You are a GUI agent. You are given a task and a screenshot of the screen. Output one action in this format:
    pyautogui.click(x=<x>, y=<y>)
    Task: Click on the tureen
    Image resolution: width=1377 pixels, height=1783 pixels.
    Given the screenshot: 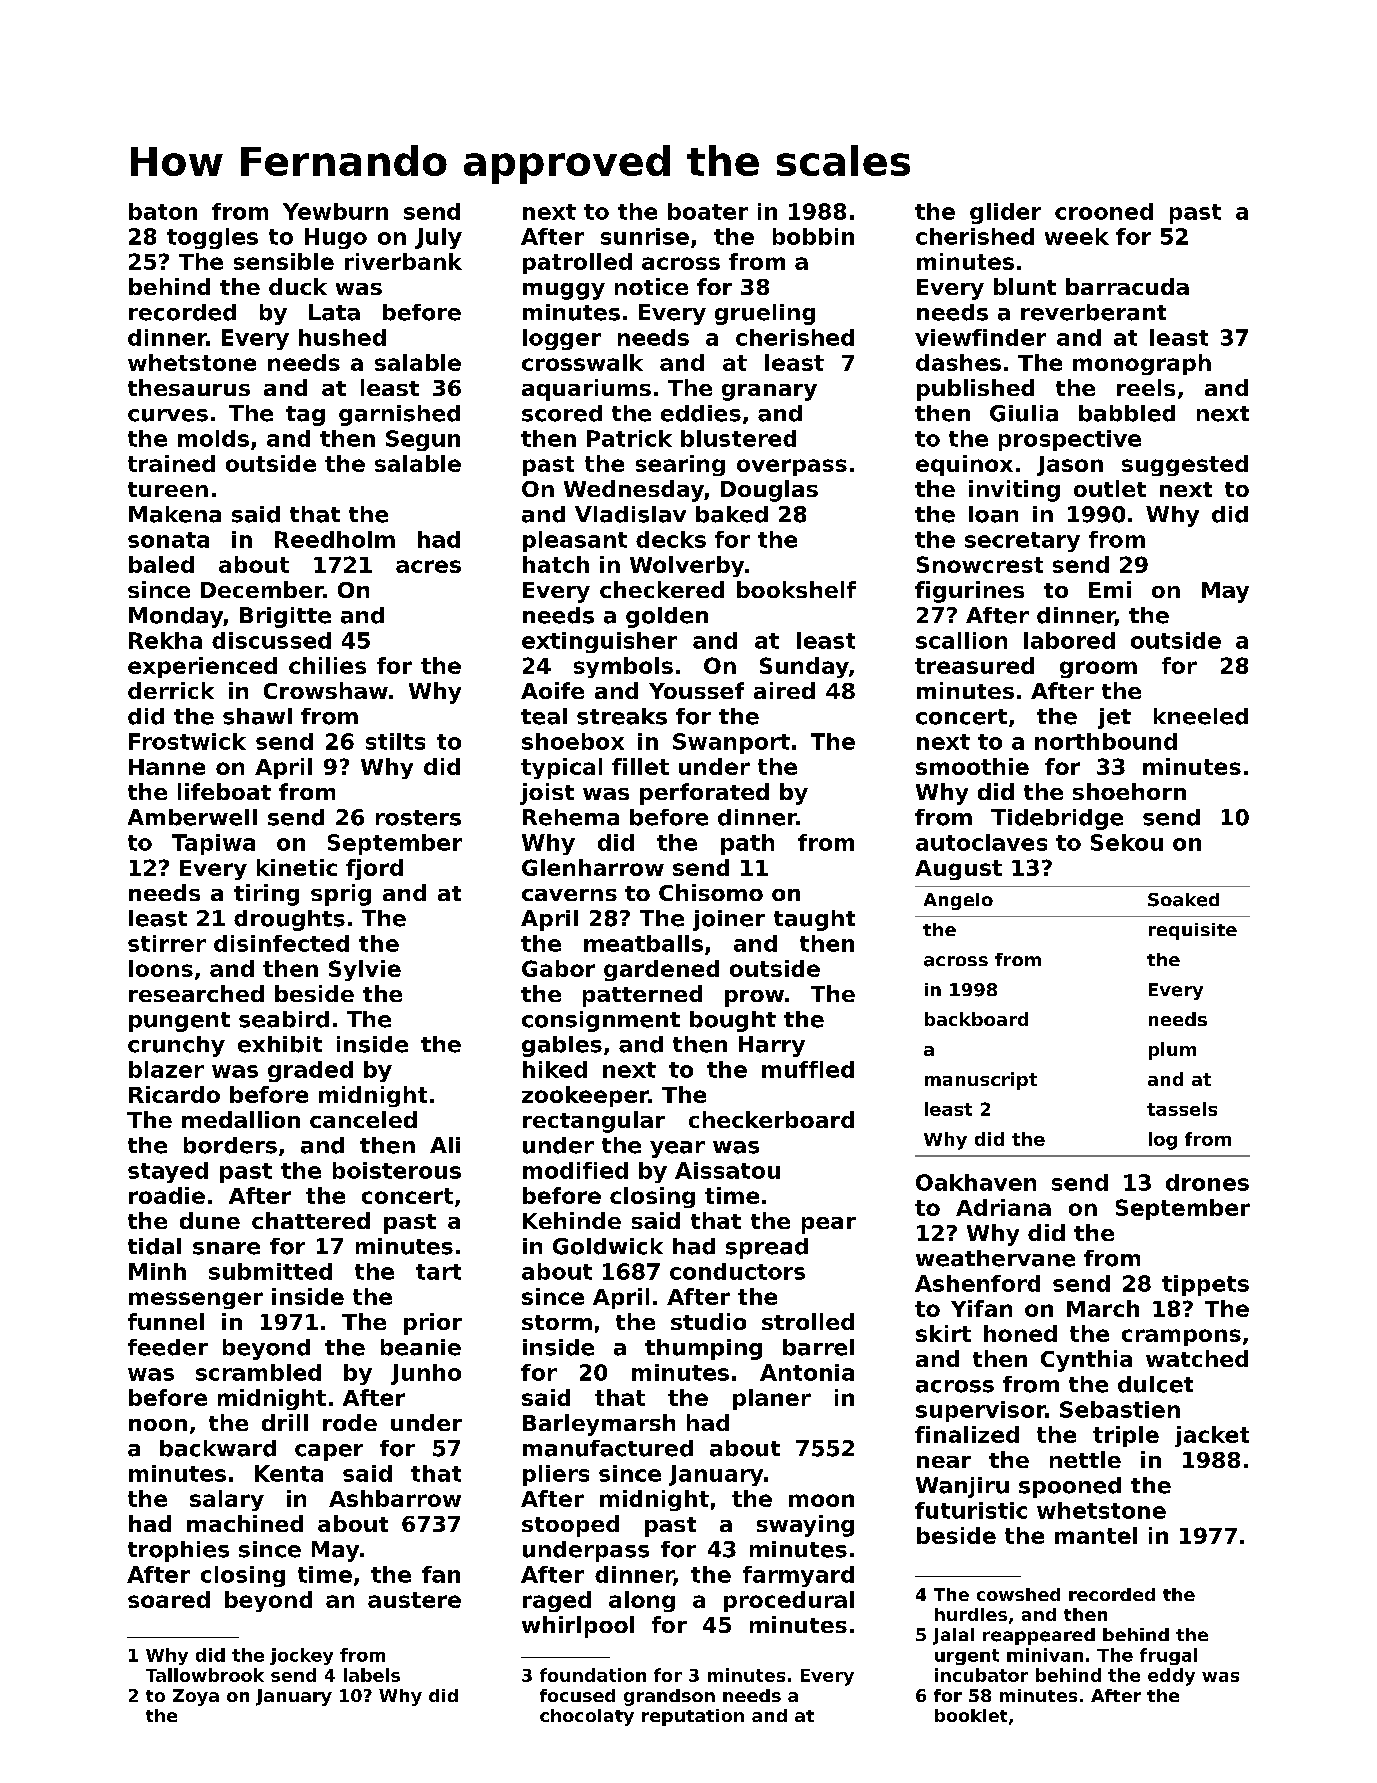 What is the action you would take?
    pyautogui.click(x=168, y=489)
